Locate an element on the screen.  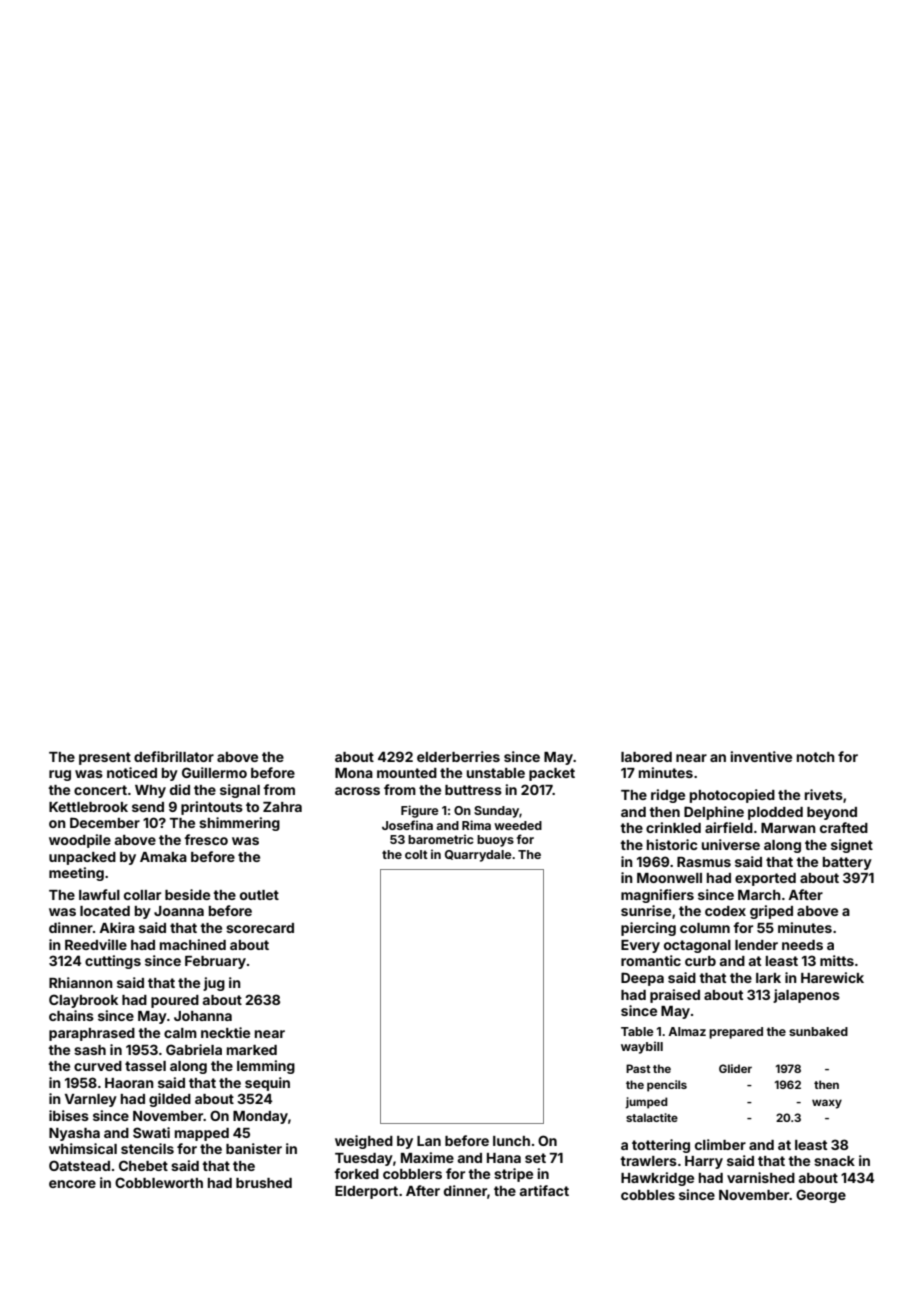
Oatstead is located at coordinates (79, 1165).
